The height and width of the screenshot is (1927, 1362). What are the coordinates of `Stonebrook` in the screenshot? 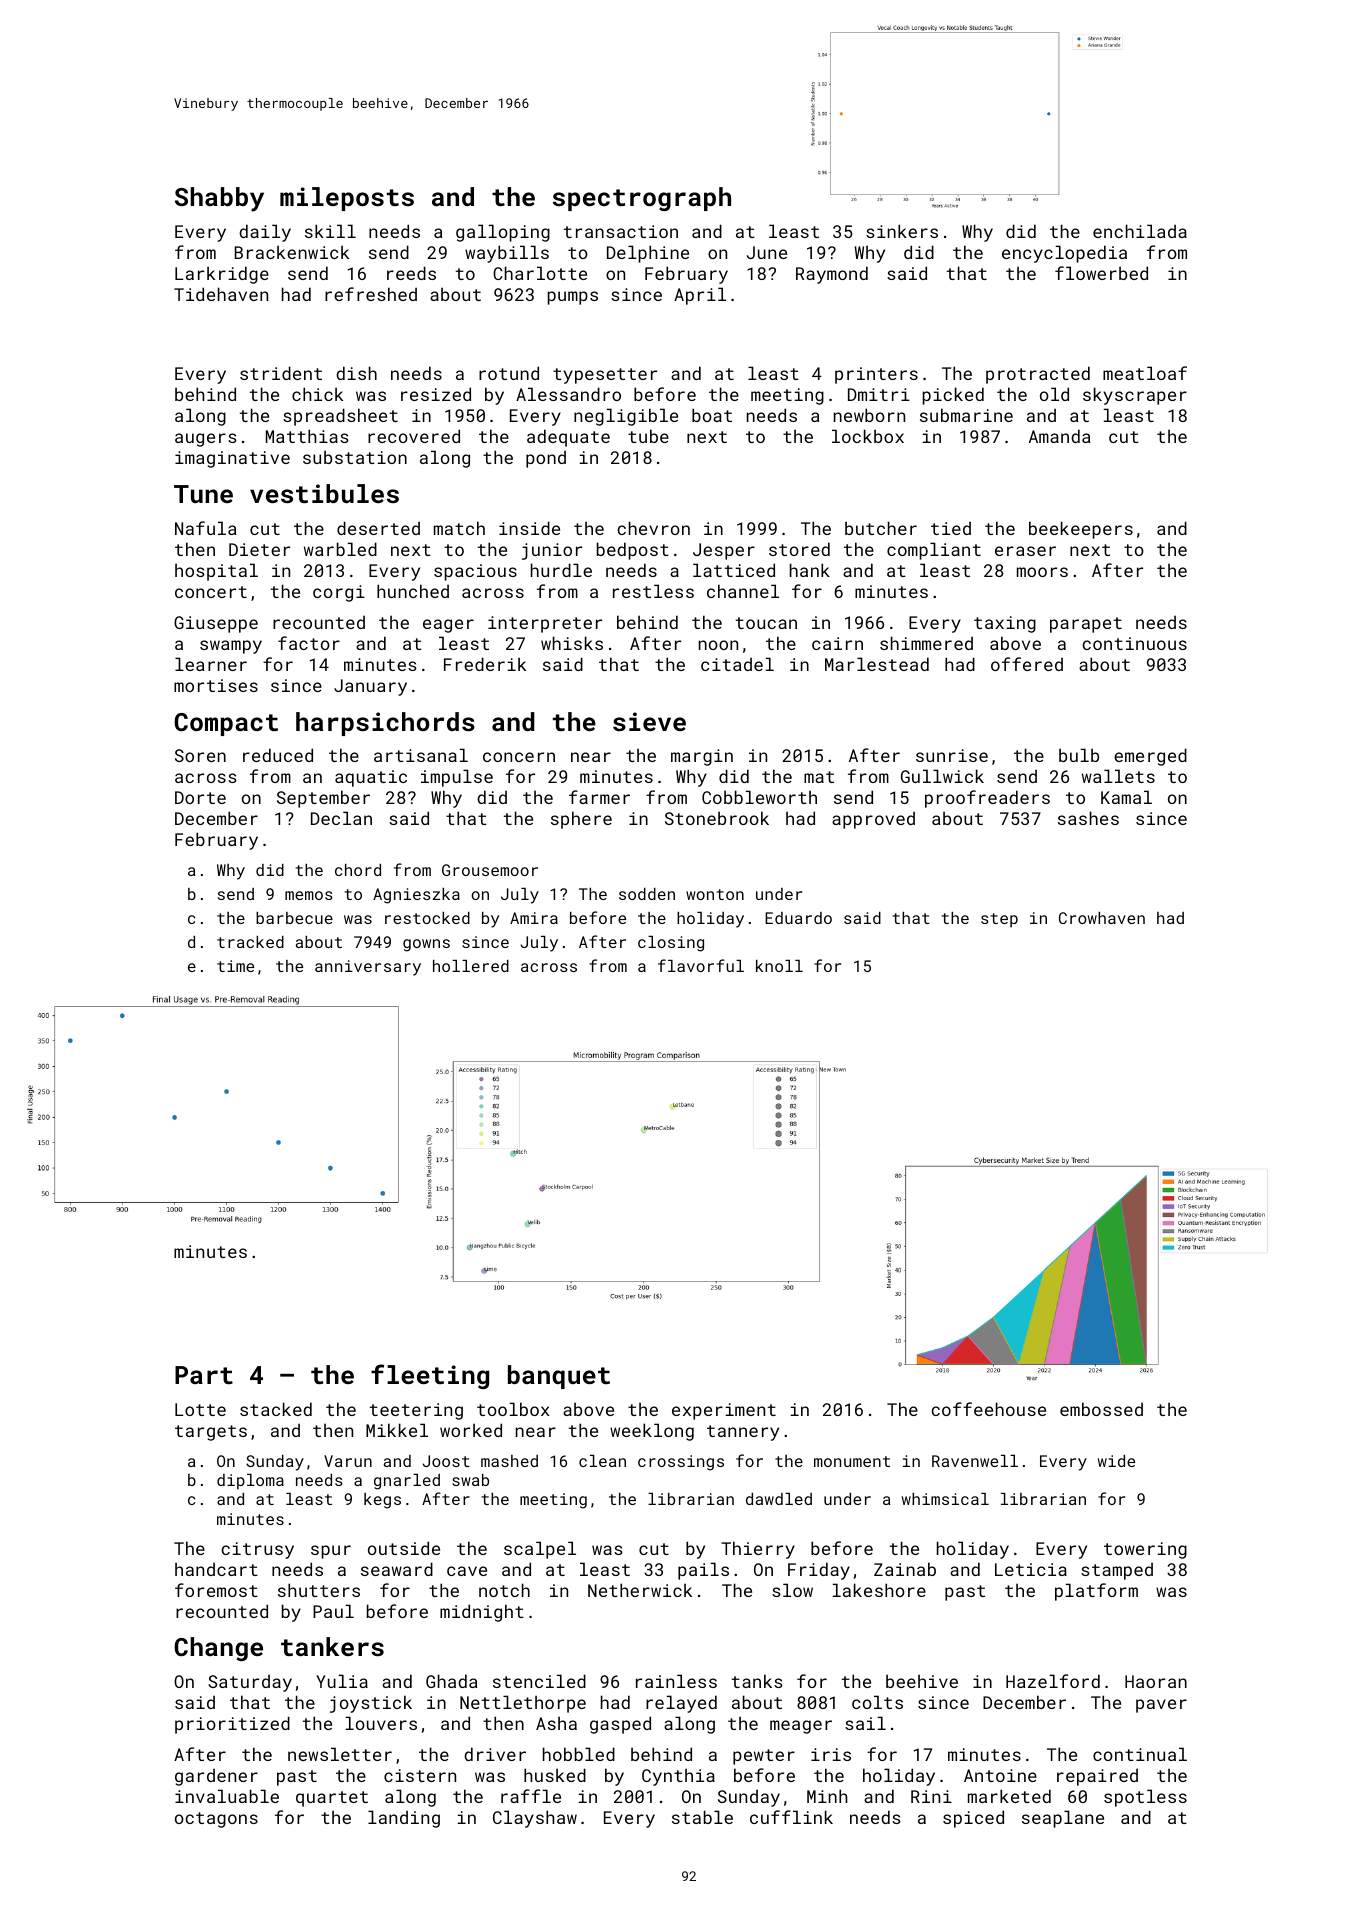 It's located at (717, 818).
